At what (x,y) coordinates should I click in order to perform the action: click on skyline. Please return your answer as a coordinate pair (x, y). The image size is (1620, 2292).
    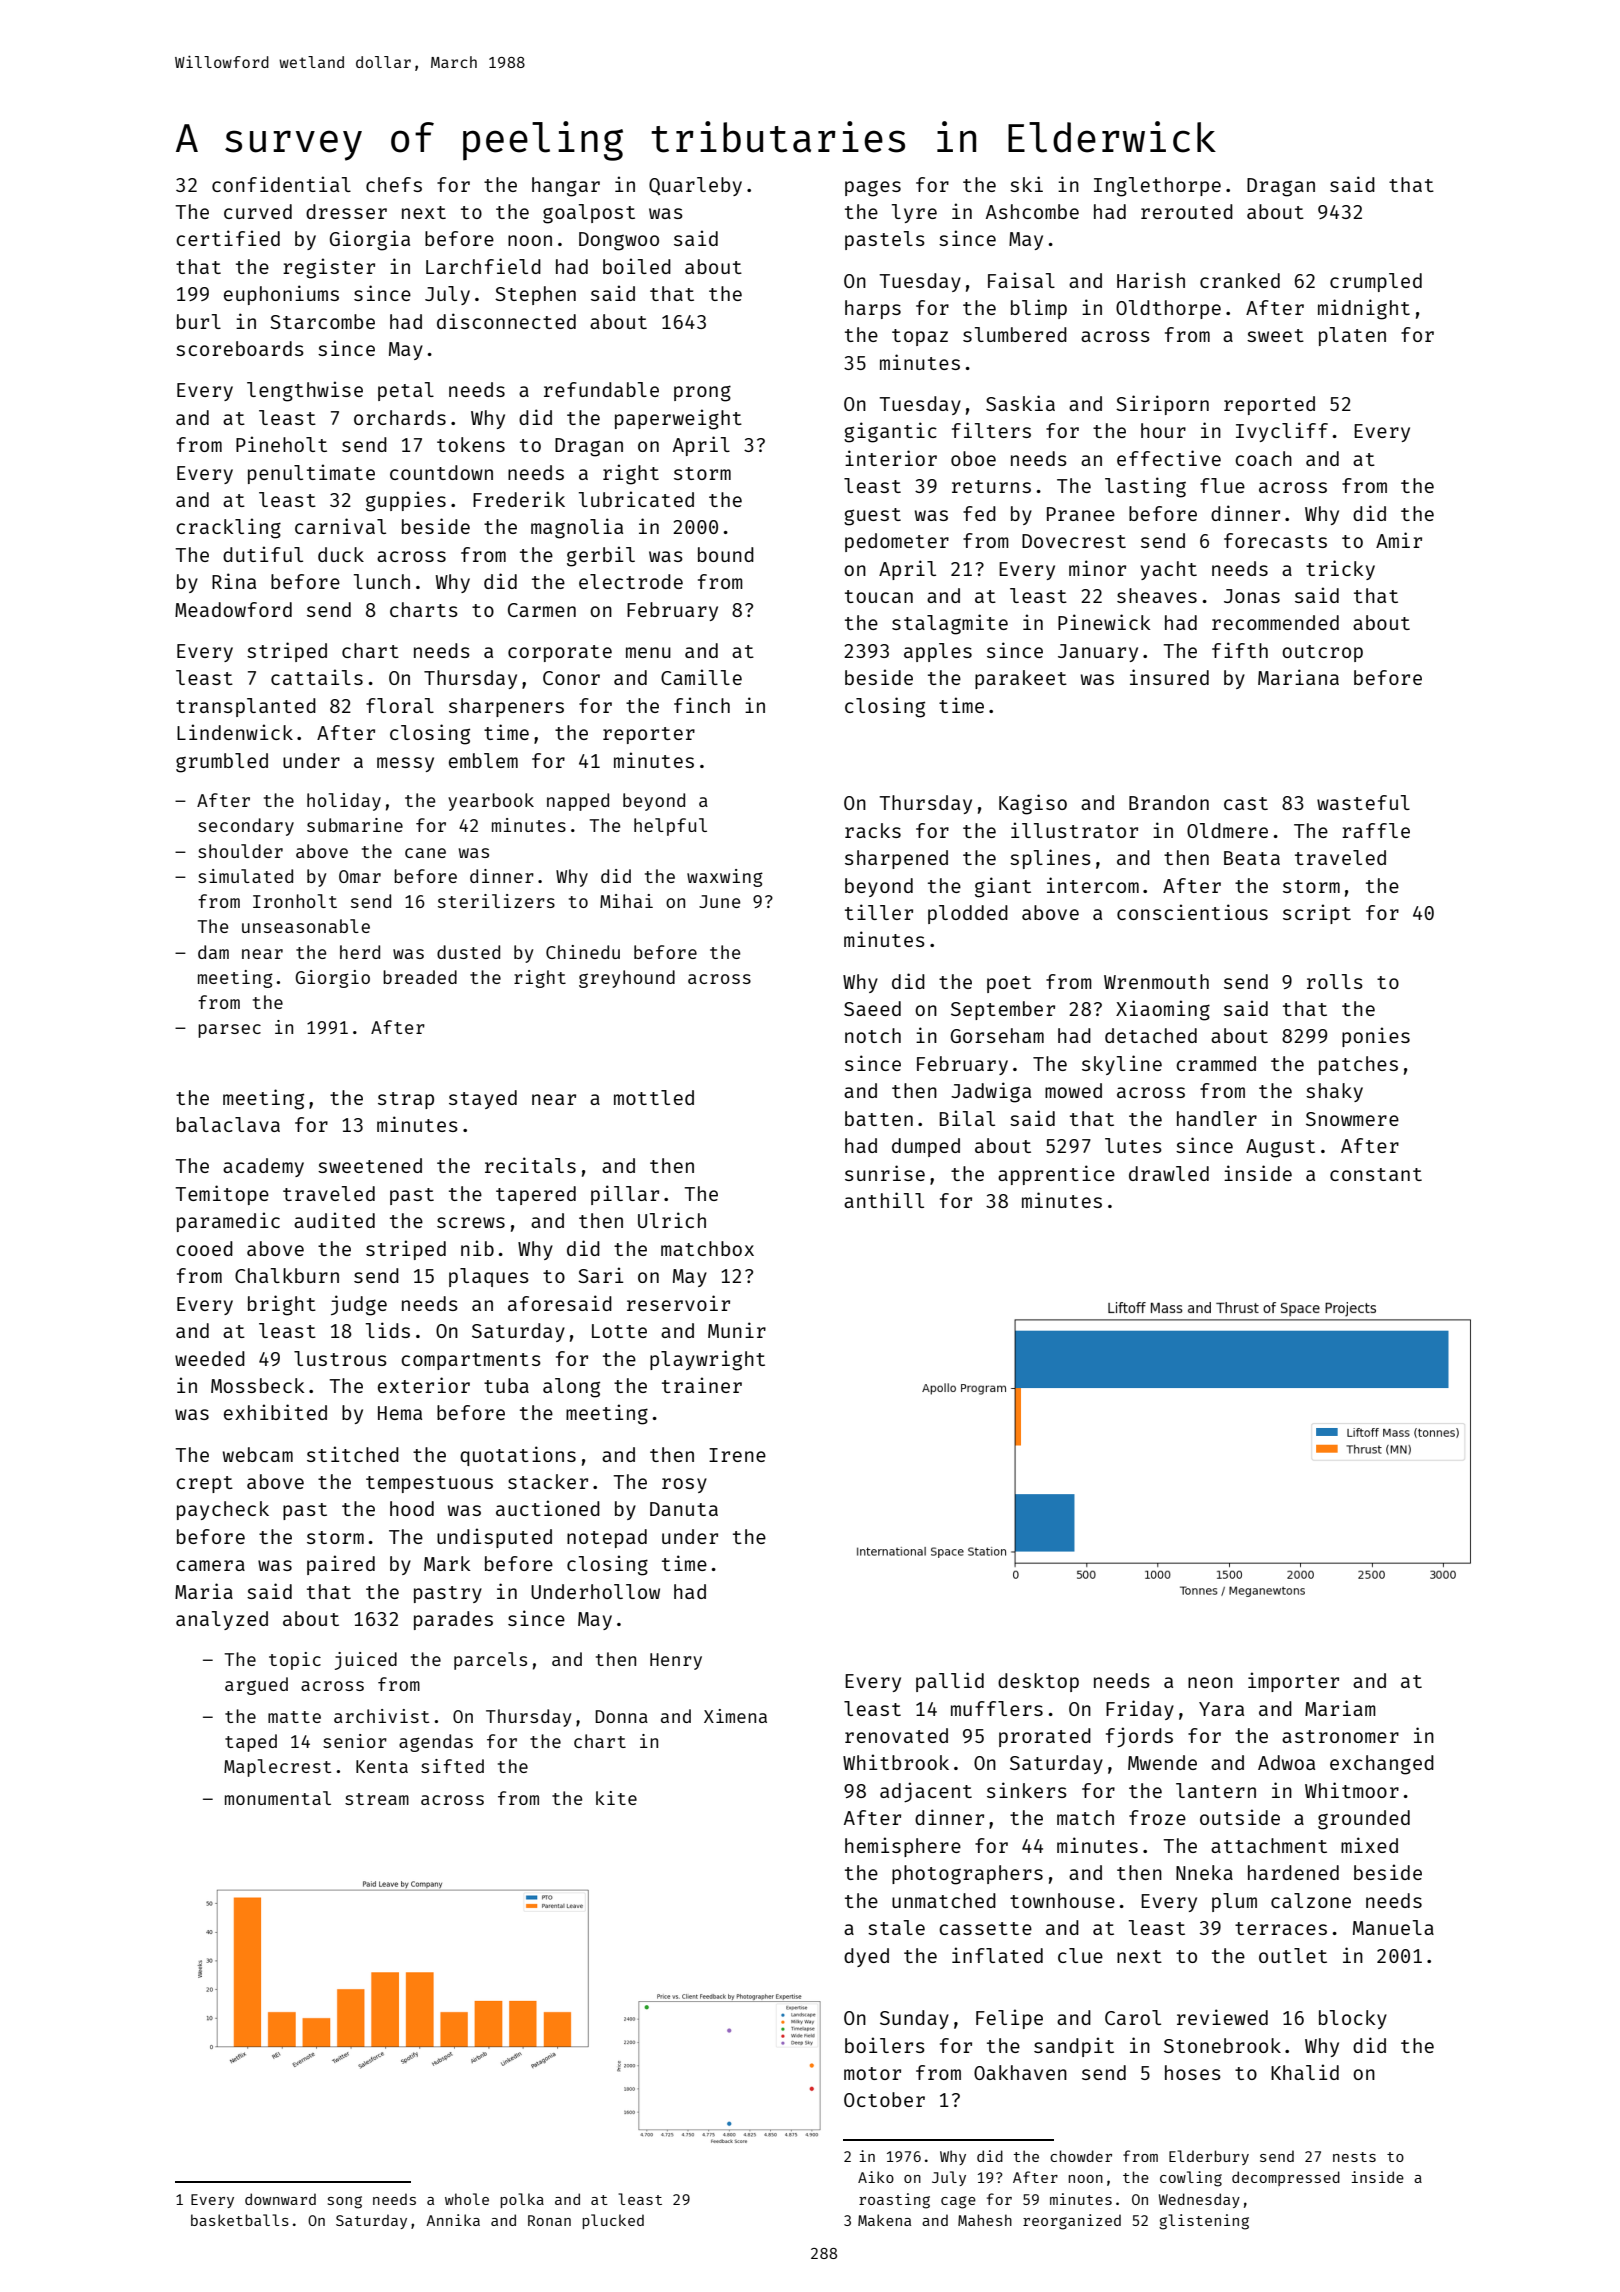
    Looking at the image, I should click on (1122, 1065).
